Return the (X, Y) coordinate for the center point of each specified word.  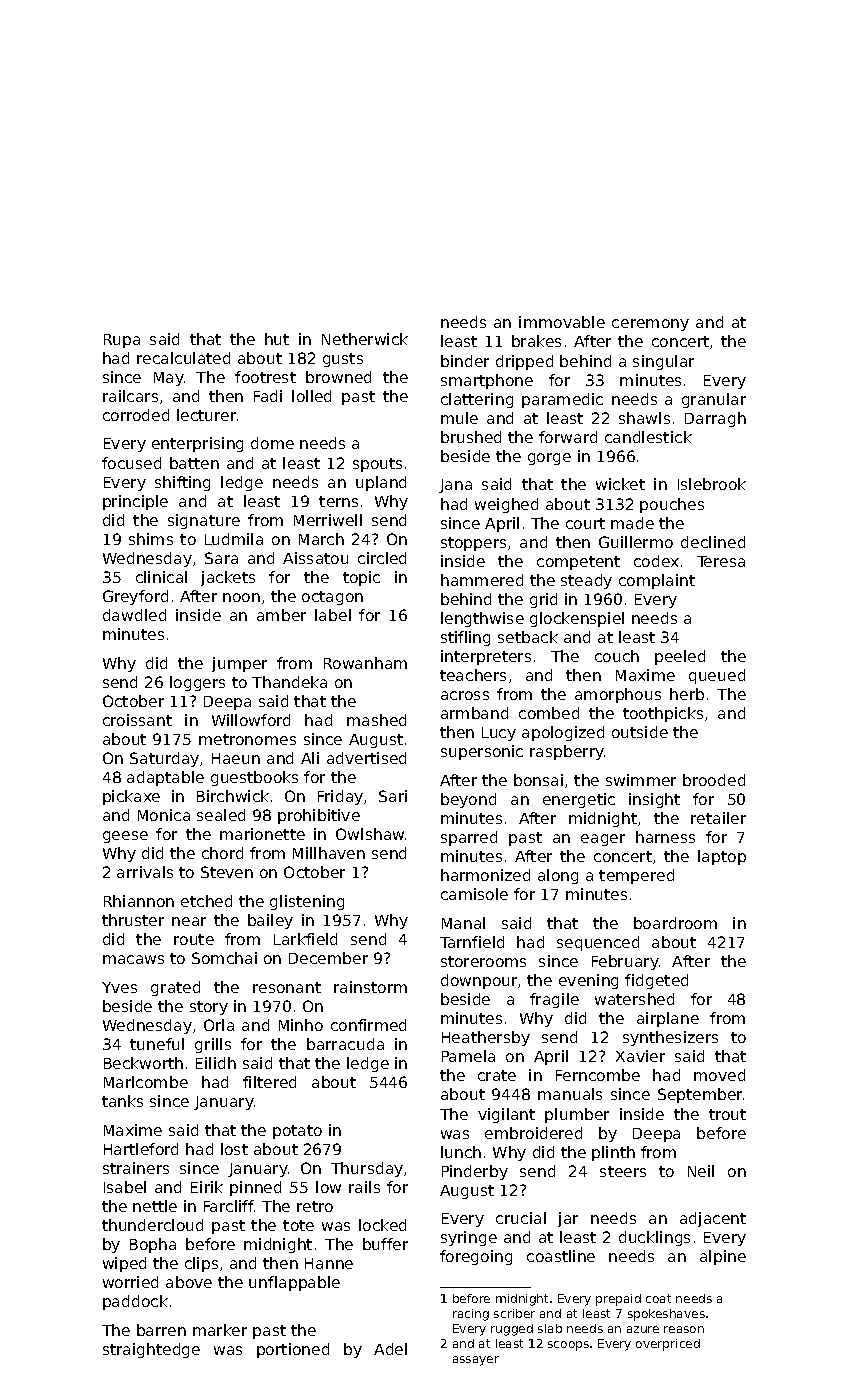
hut (277, 339)
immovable (562, 322)
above (189, 1282)
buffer (385, 1244)
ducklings (654, 1238)
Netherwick (365, 339)
